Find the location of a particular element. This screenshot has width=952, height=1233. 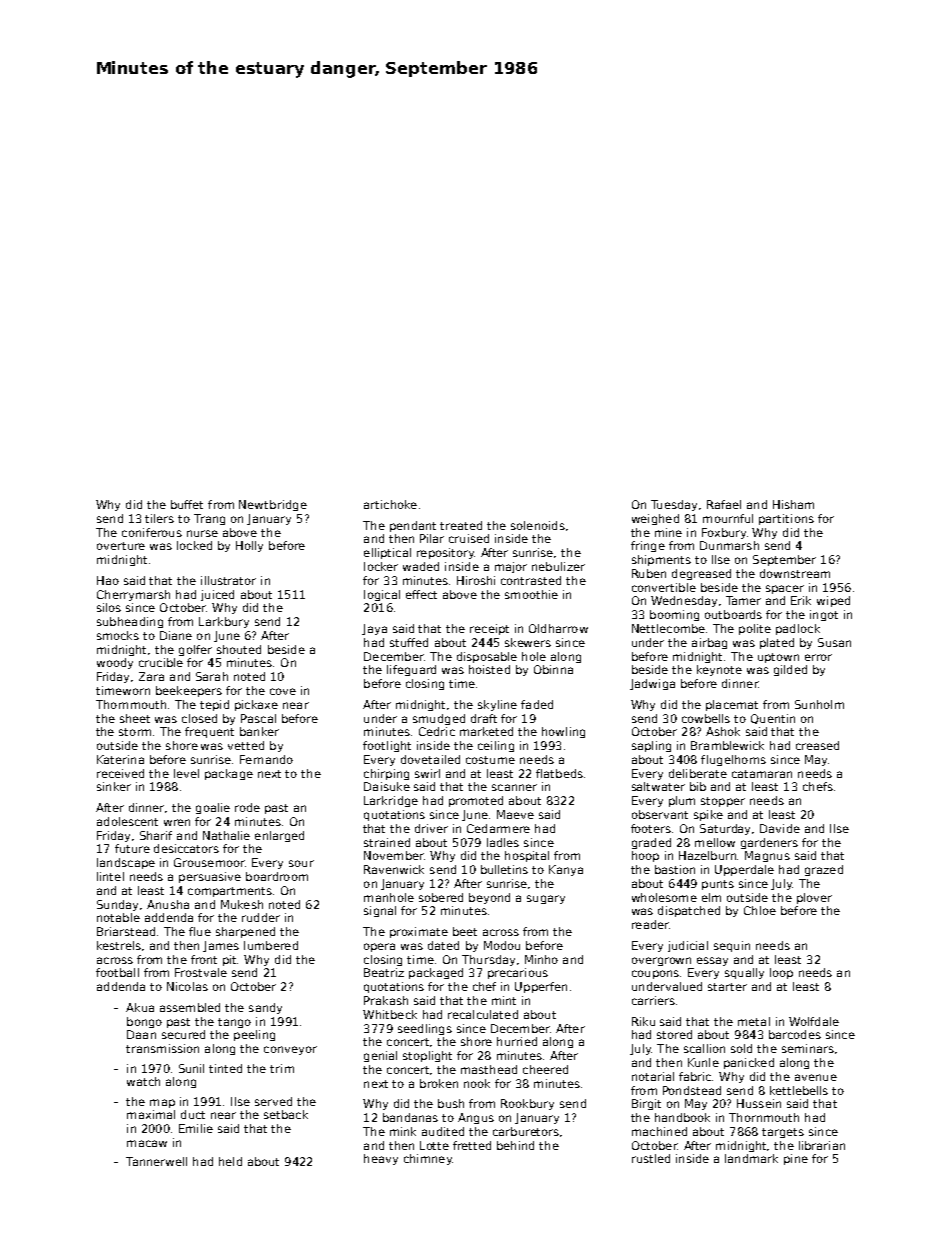

Upperfen is located at coordinates (541, 987).
